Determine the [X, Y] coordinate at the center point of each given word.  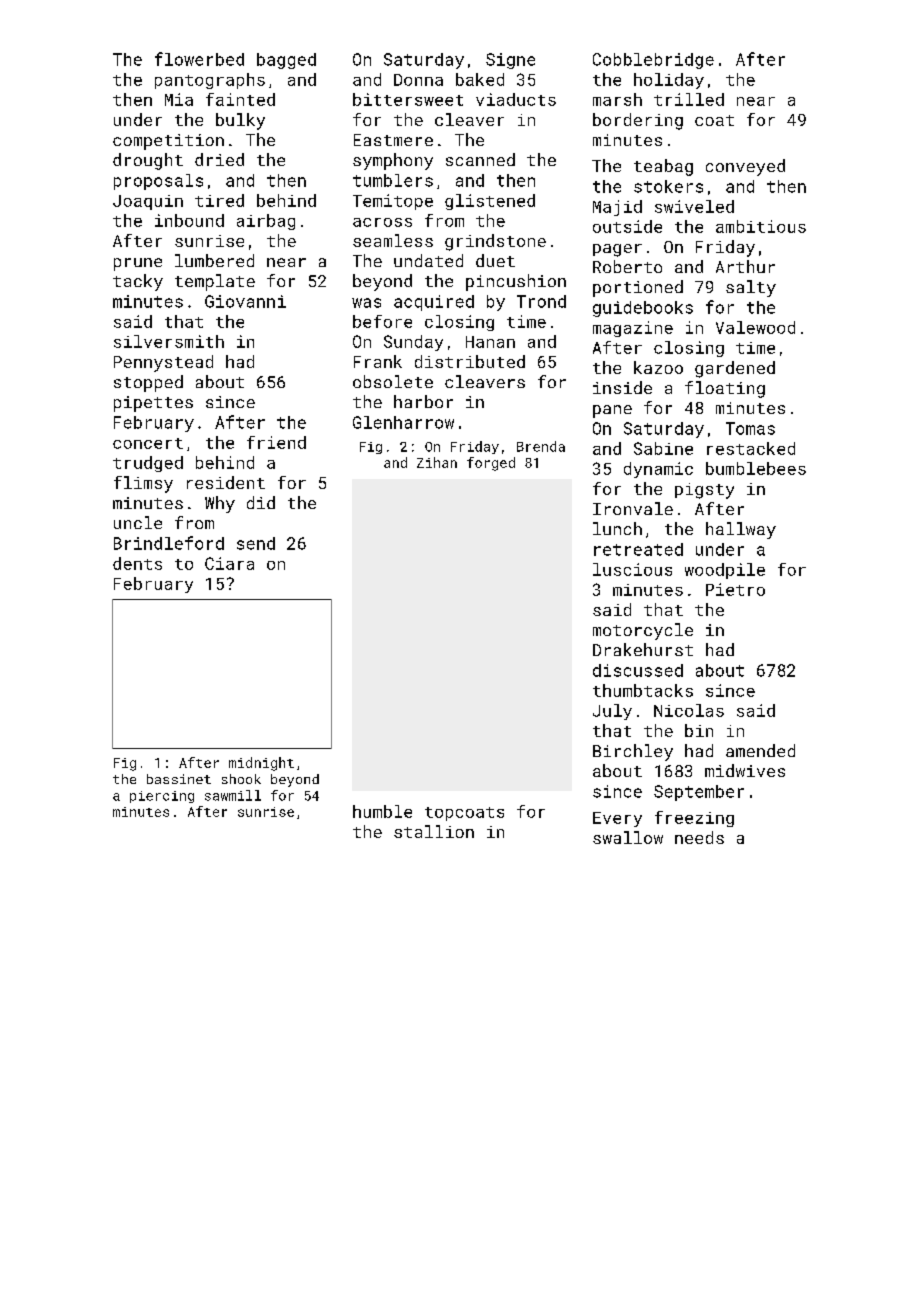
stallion [434, 831]
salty [751, 288]
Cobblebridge [653, 61]
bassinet [179, 779]
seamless [393, 240]
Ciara [229, 563]
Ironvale [633, 508]
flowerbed [199, 59]
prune [138, 264]
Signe [510, 61]
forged [491, 464]
